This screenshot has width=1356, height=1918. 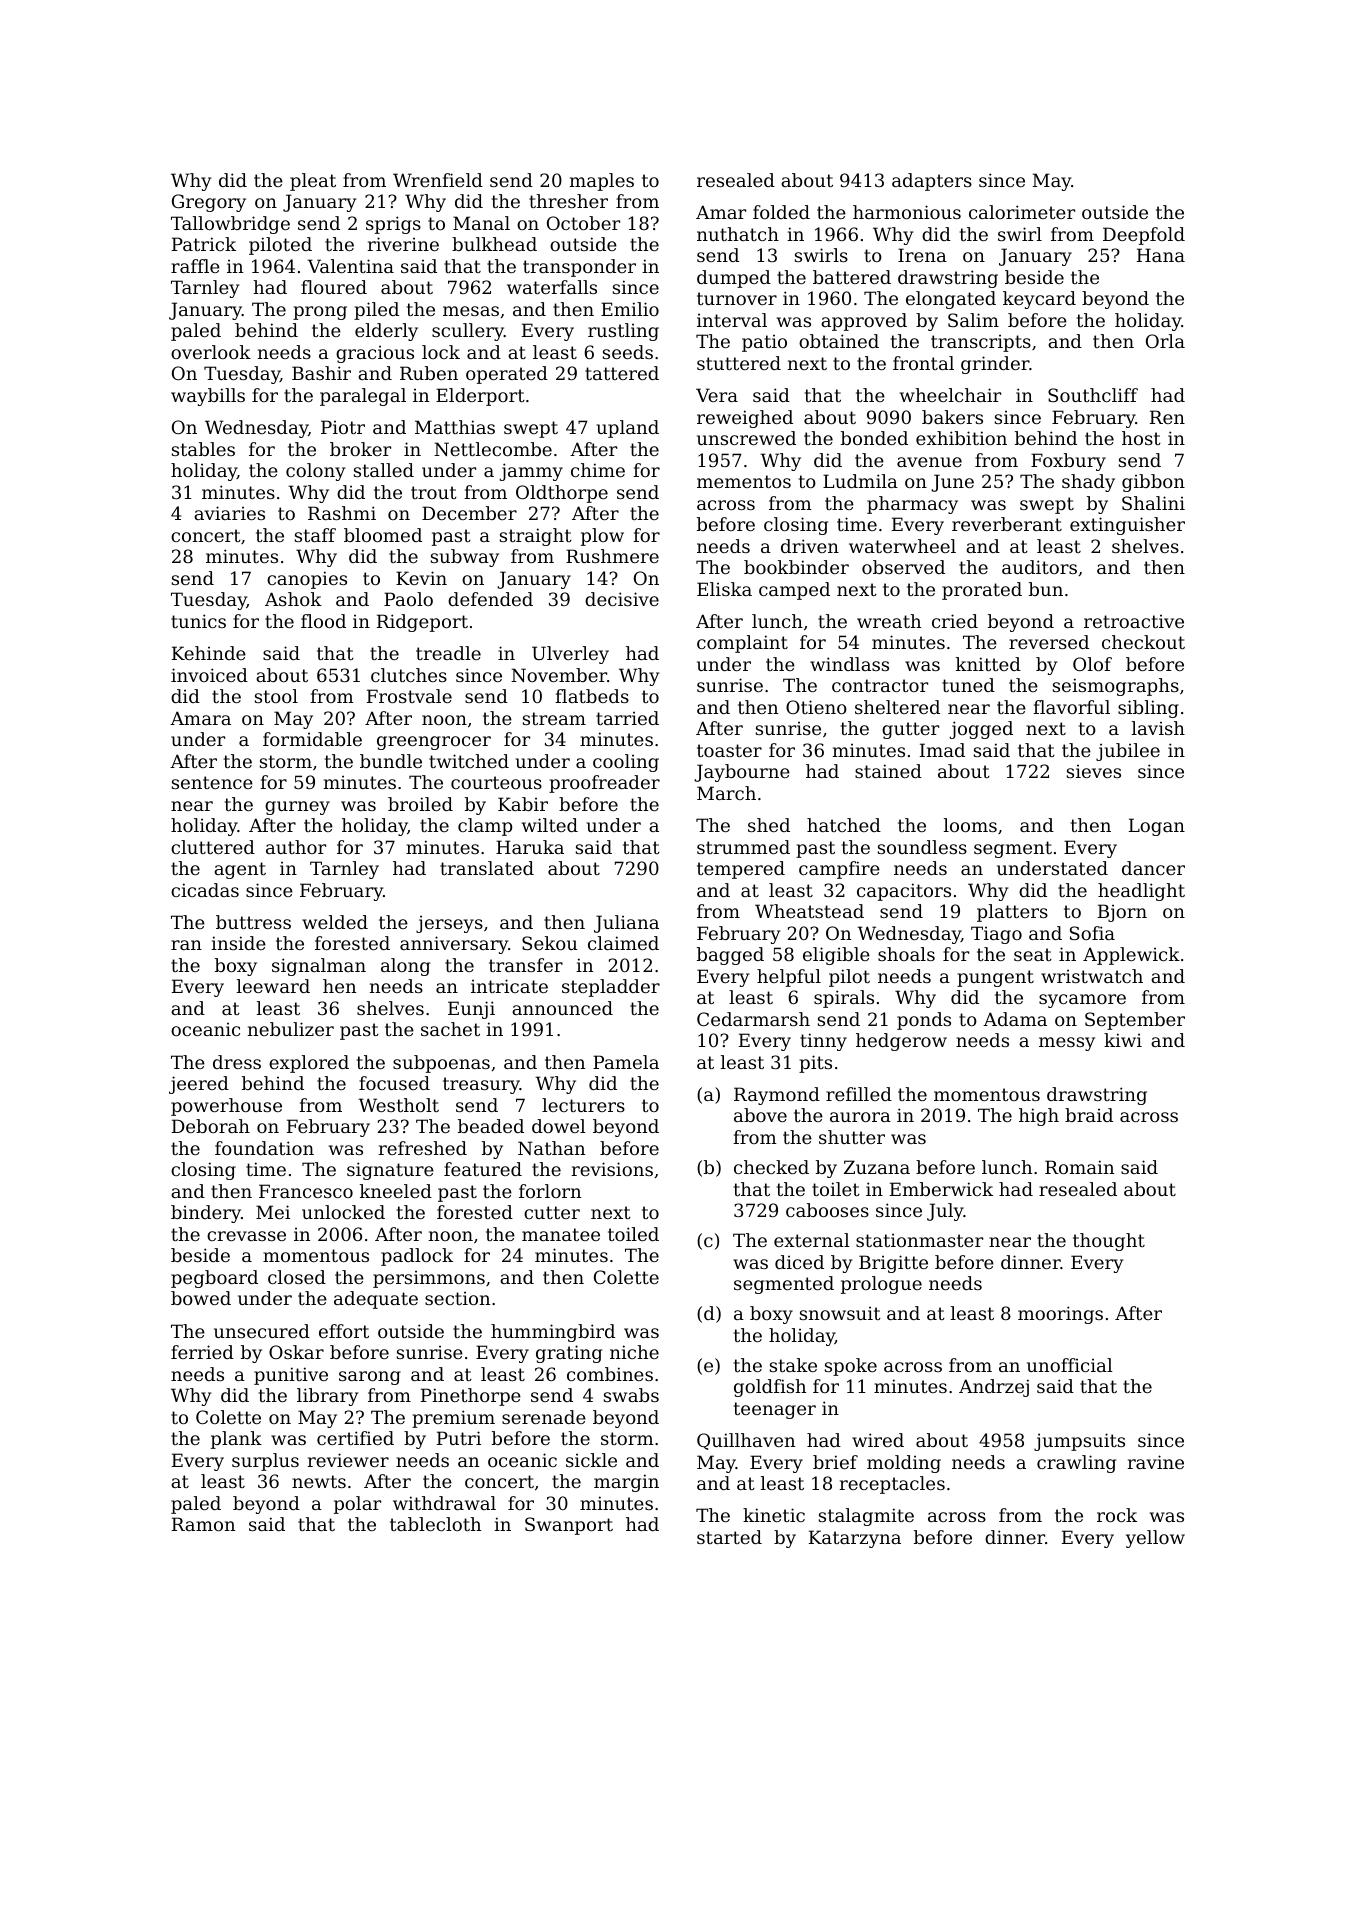 What do you see at coordinates (1165, 341) in the screenshot?
I see `Orla` at bounding box center [1165, 341].
